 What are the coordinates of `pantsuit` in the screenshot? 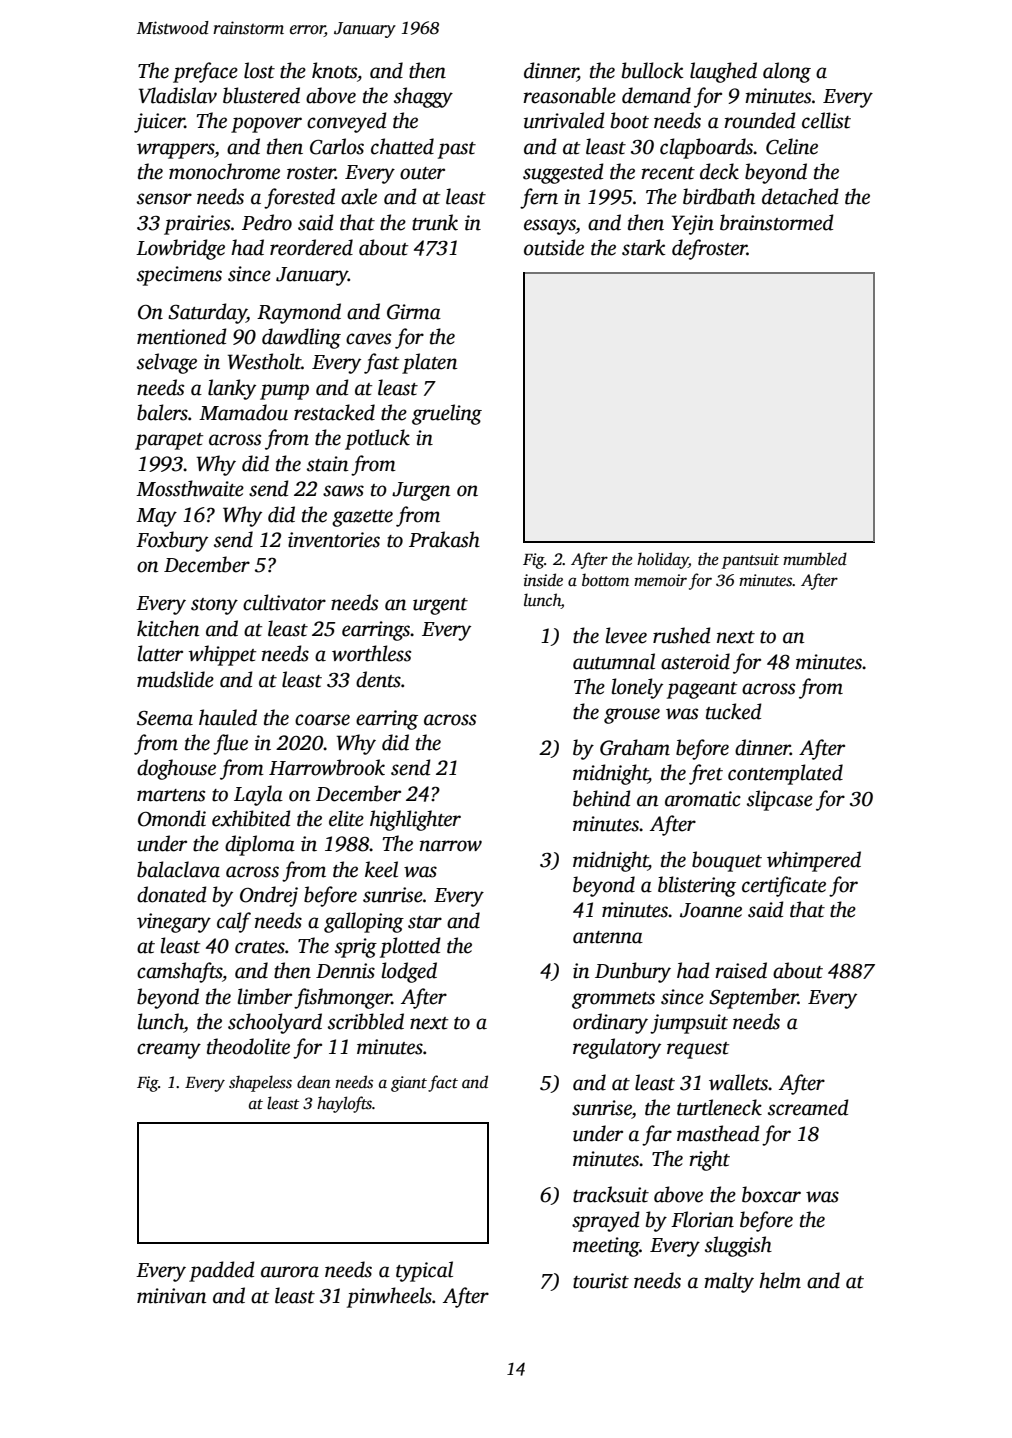 It's located at (750, 561).
